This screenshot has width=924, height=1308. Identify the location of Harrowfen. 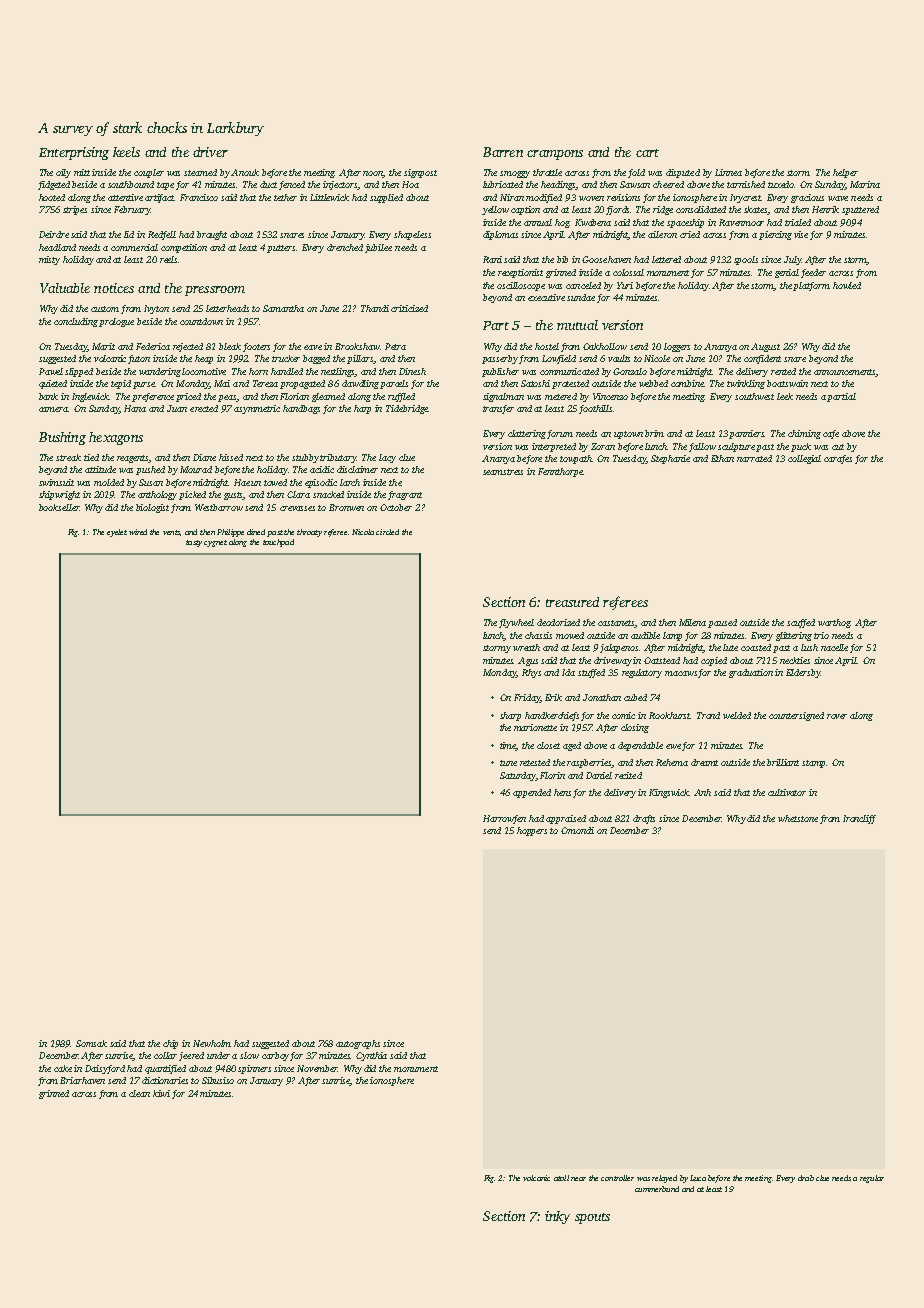
(504, 819).
